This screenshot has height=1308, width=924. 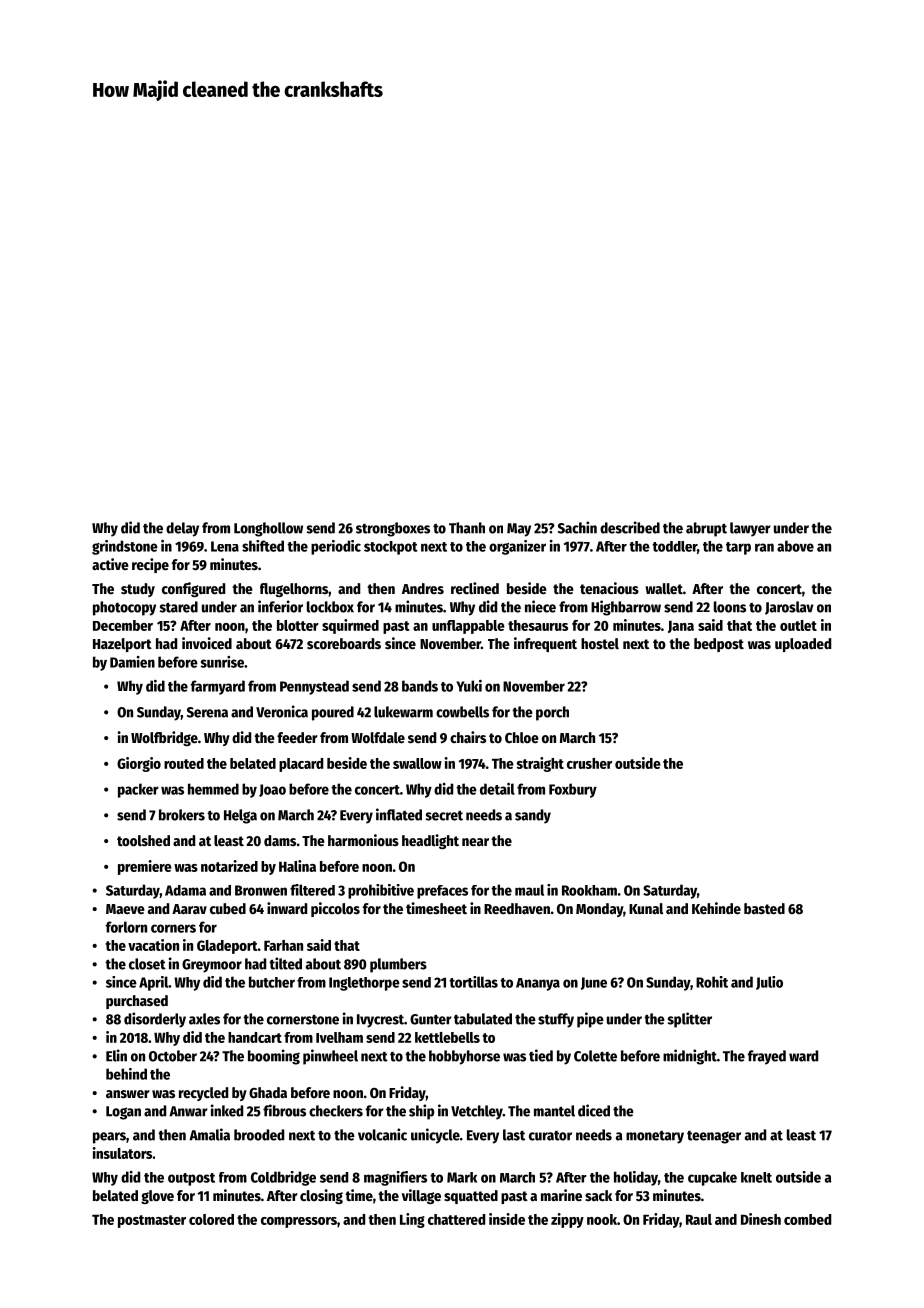 I want to click on infrequent, so click(x=545, y=644).
